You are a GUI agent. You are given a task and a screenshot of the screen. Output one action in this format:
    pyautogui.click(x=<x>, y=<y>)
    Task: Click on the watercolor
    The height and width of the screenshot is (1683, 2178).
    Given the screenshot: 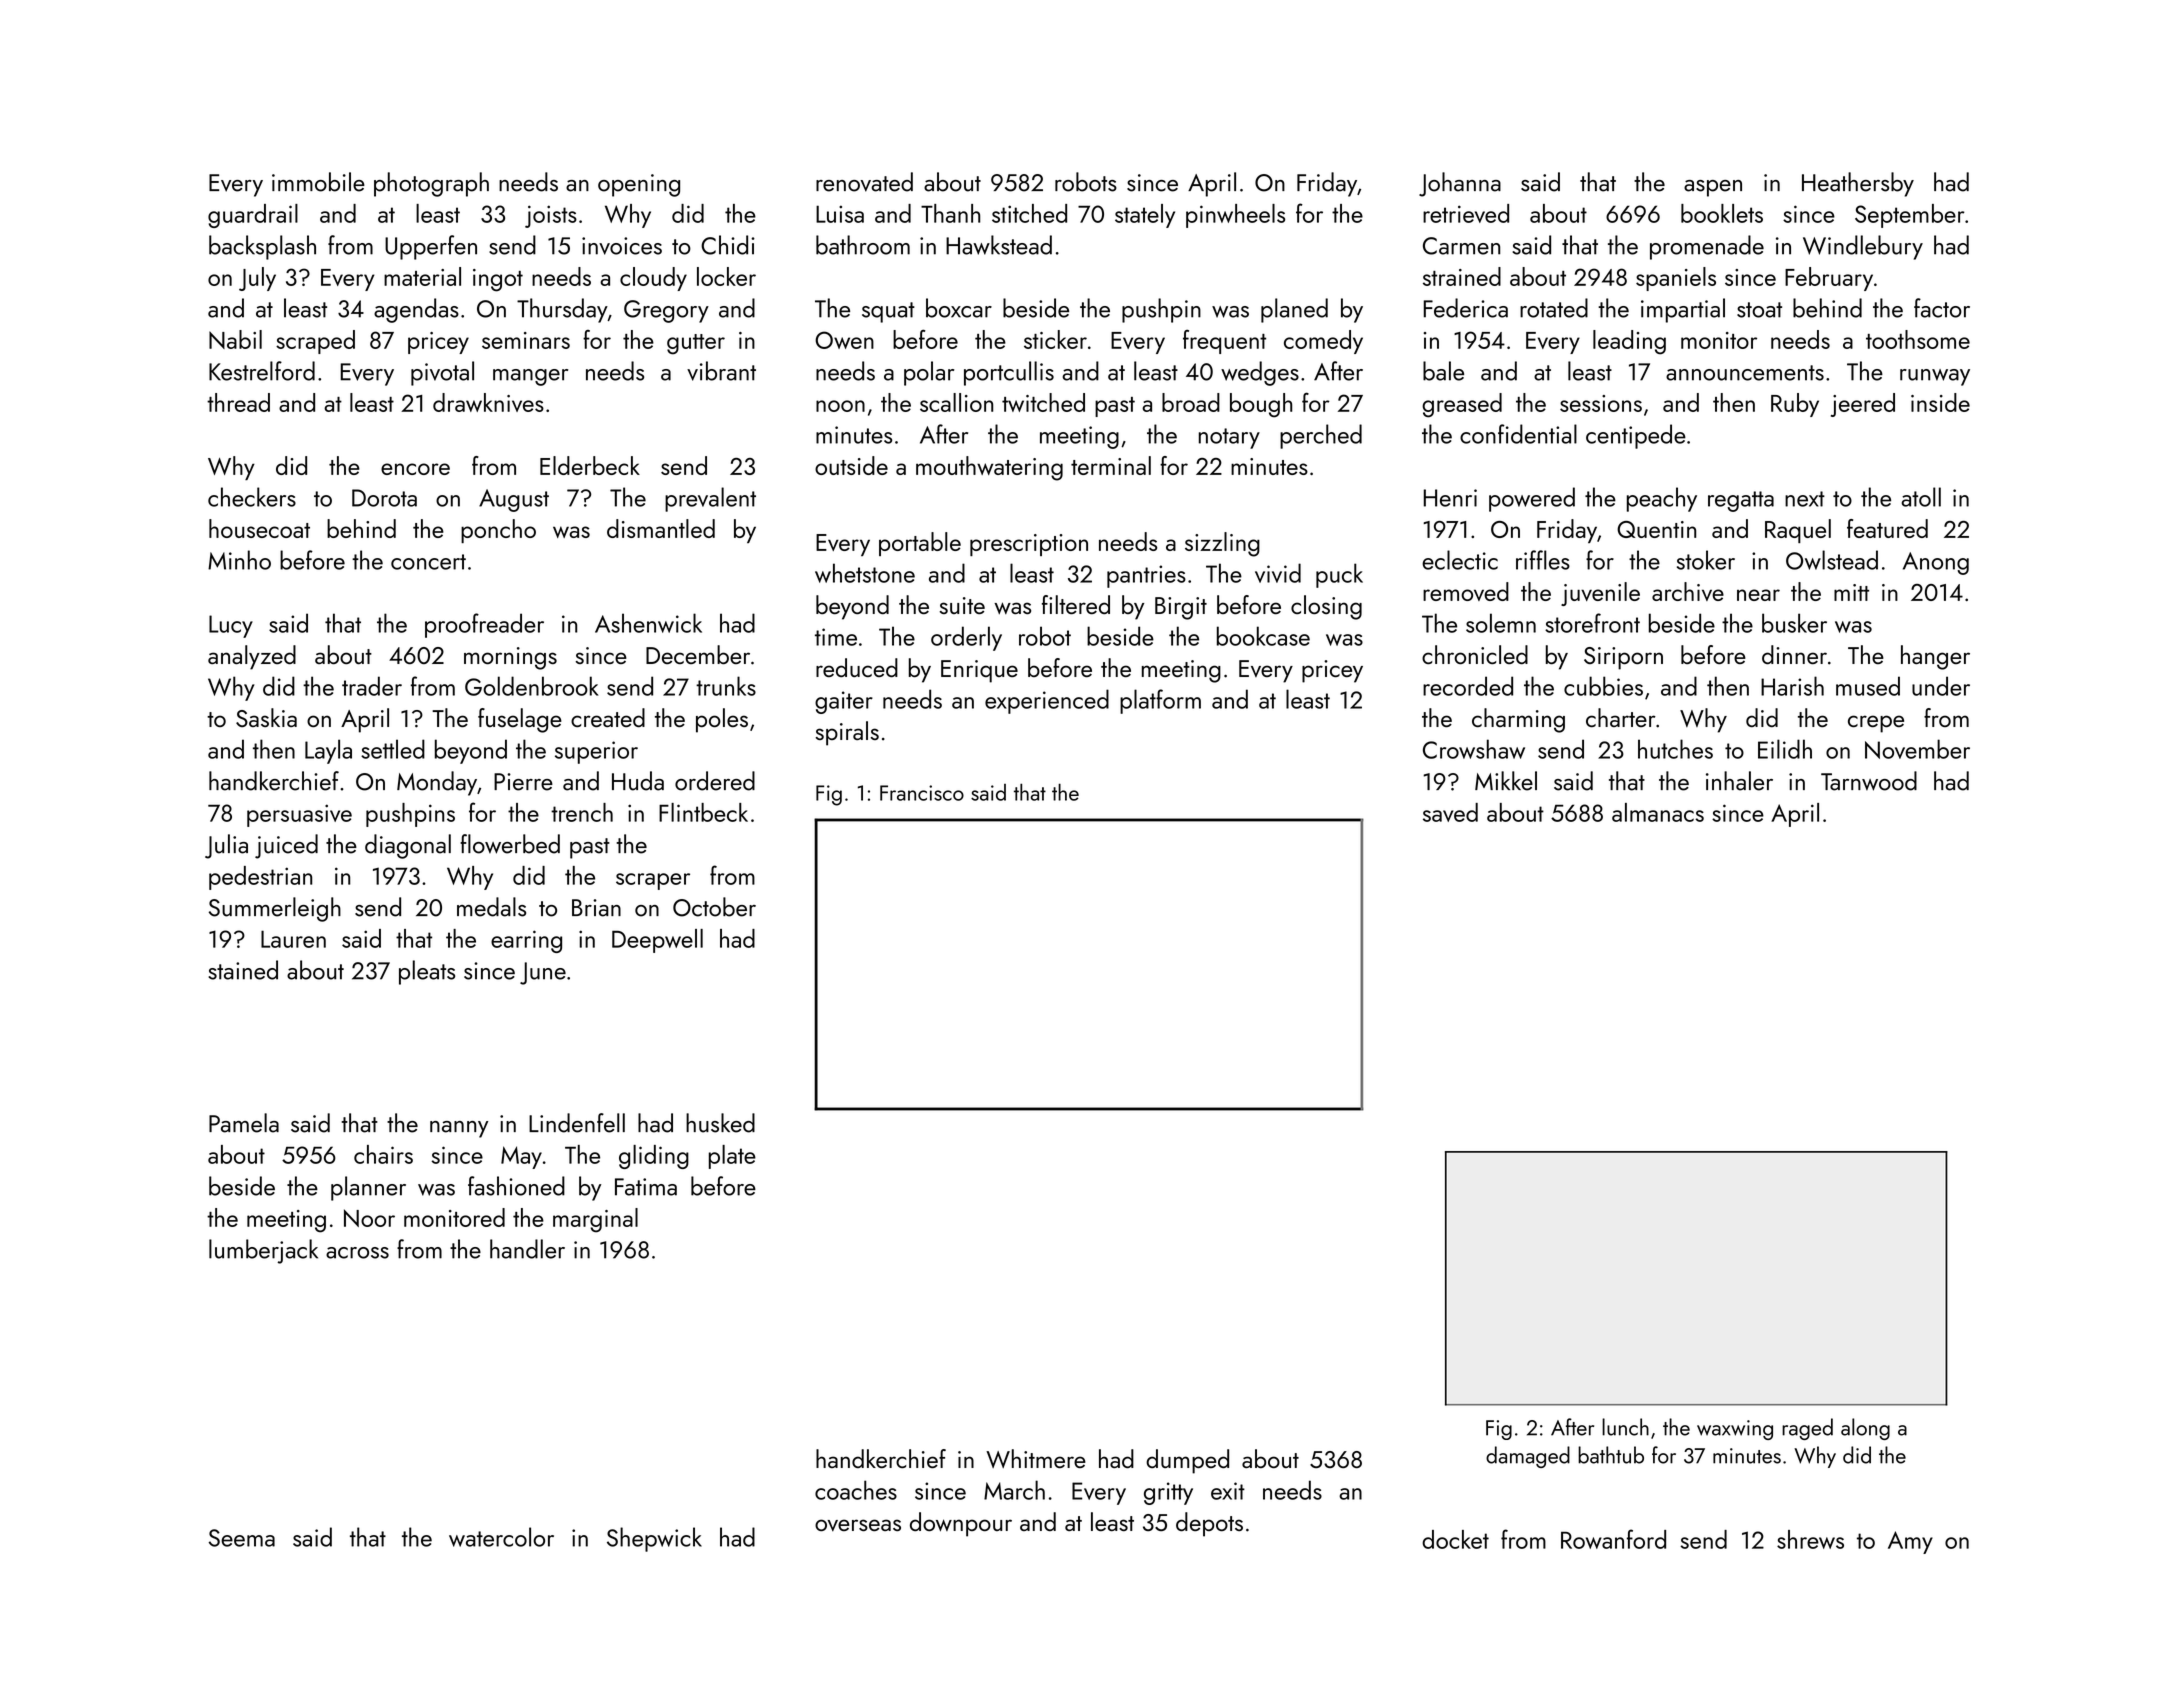 What is the action you would take?
    pyautogui.click(x=501, y=1537)
